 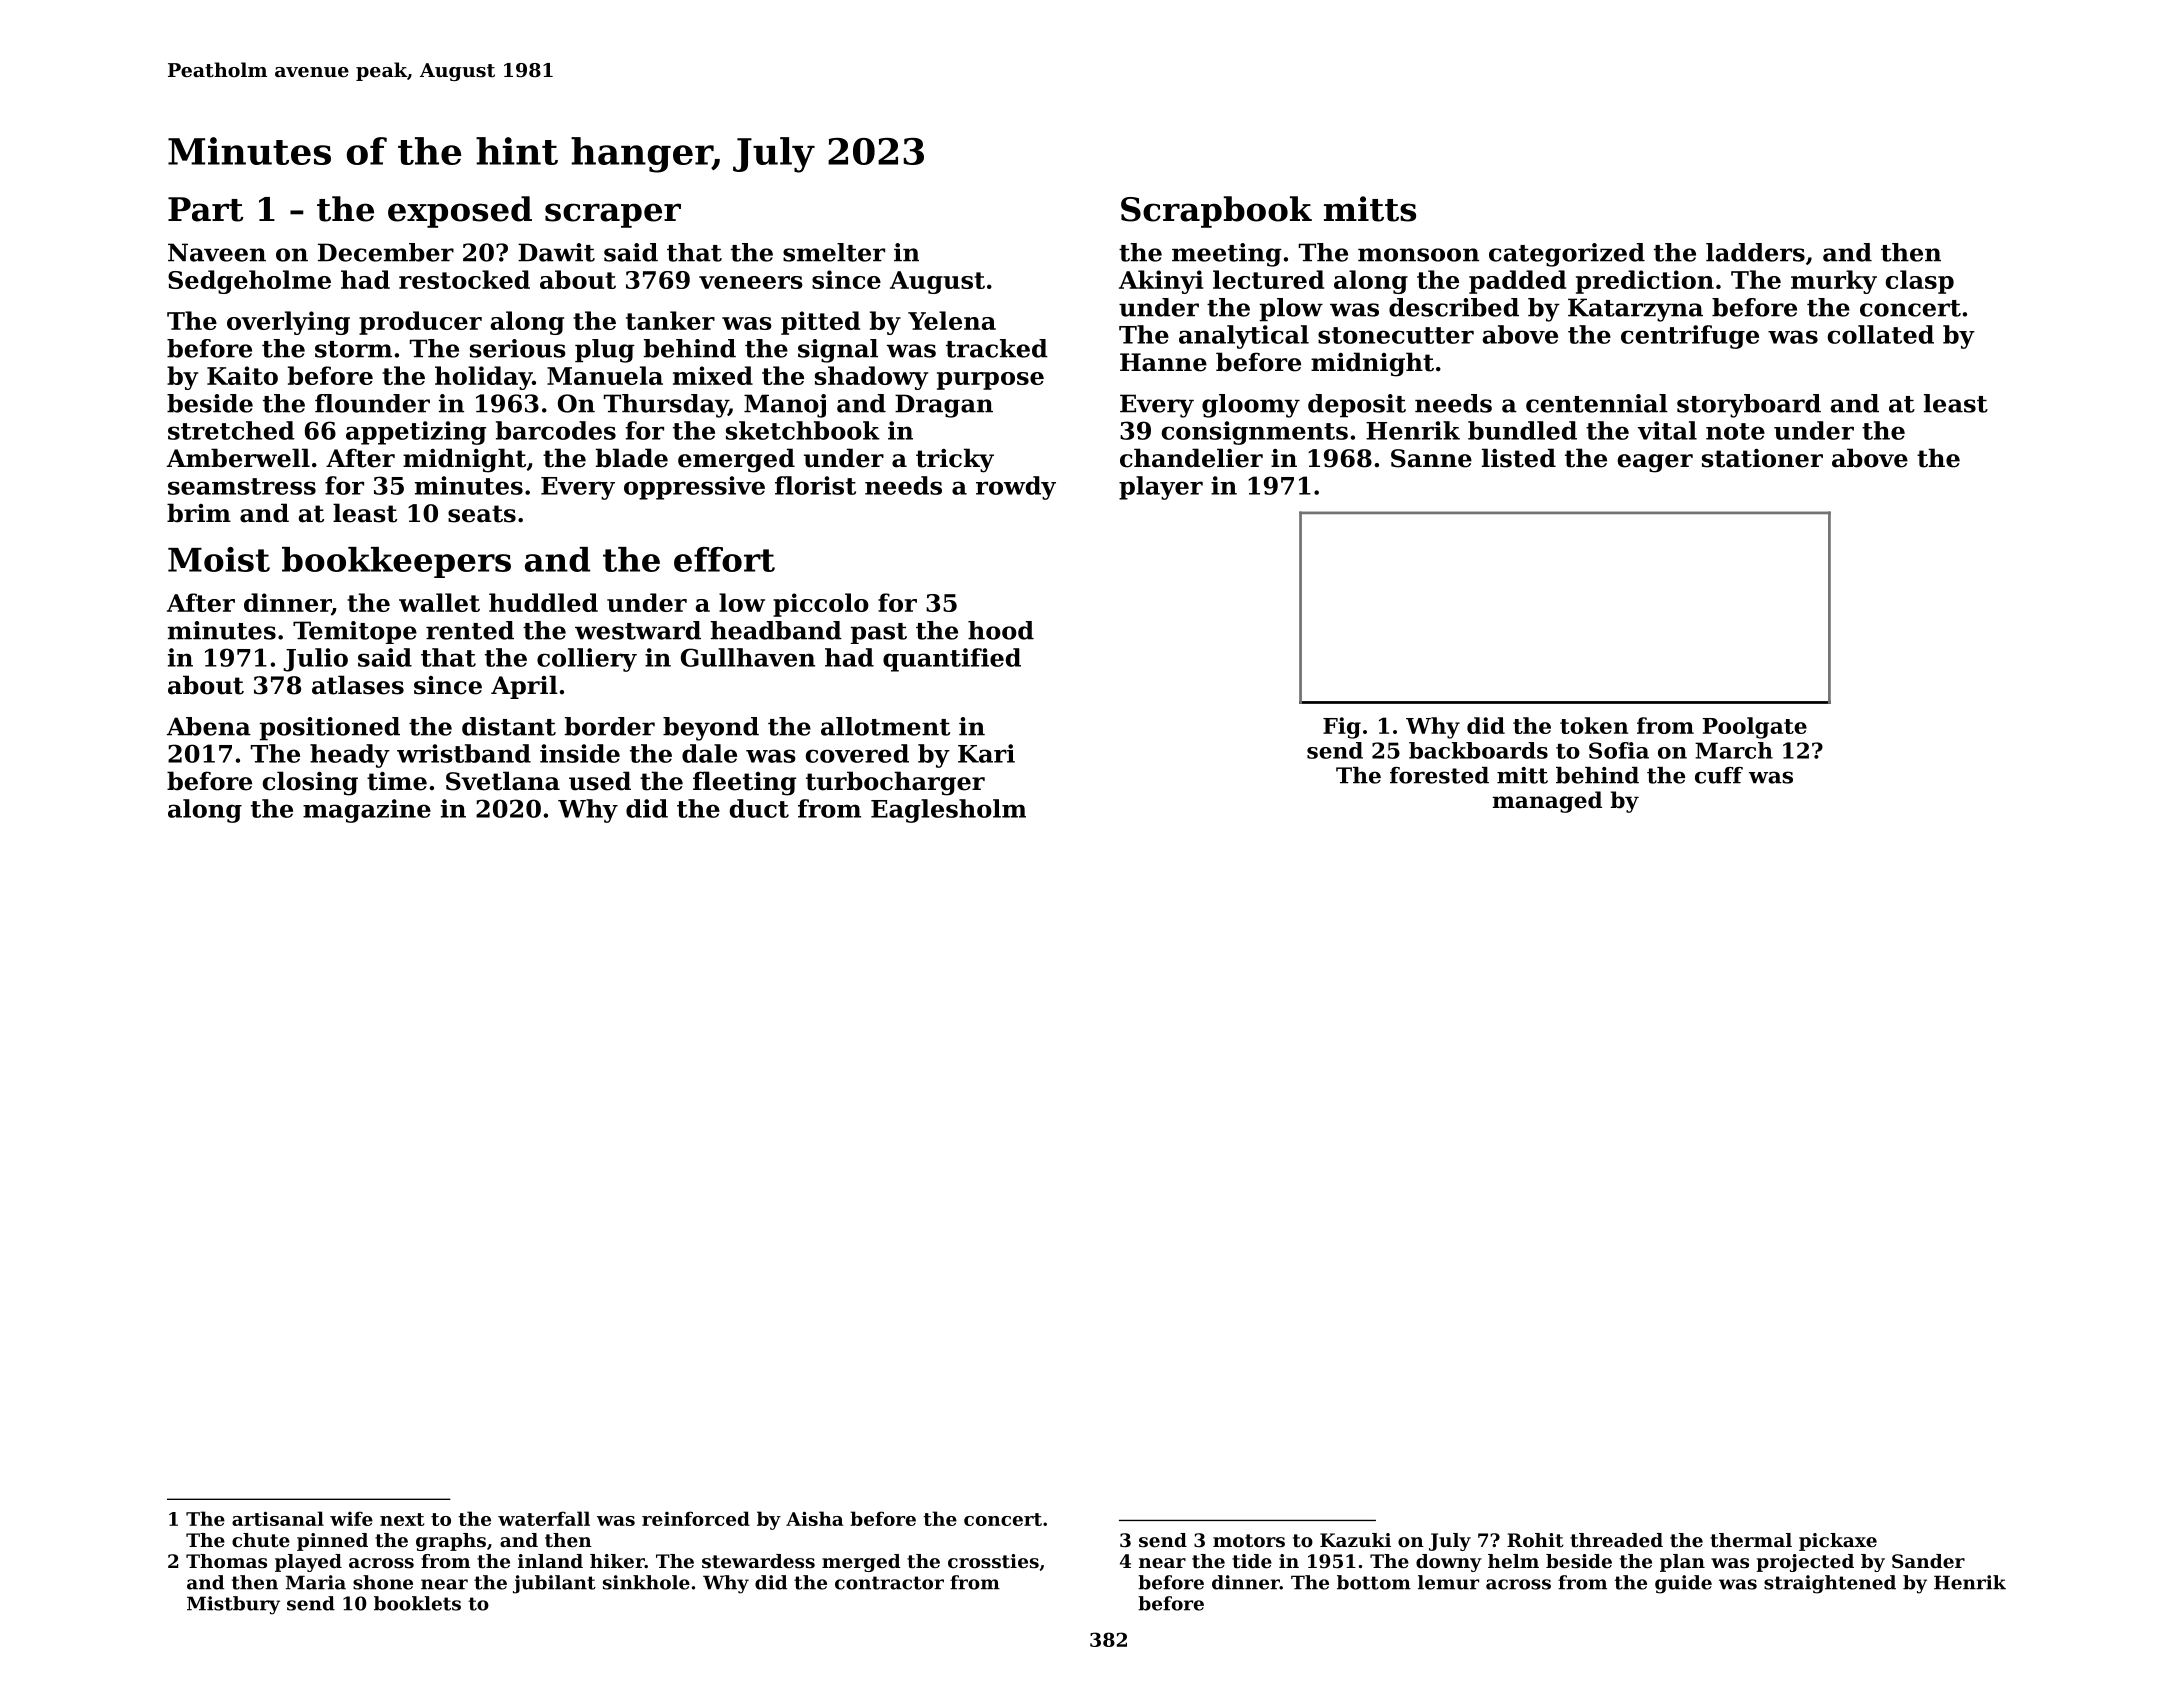 What do you see at coordinates (367, 811) in the image?
I see `magazine` at bounding box center [367, 811].
